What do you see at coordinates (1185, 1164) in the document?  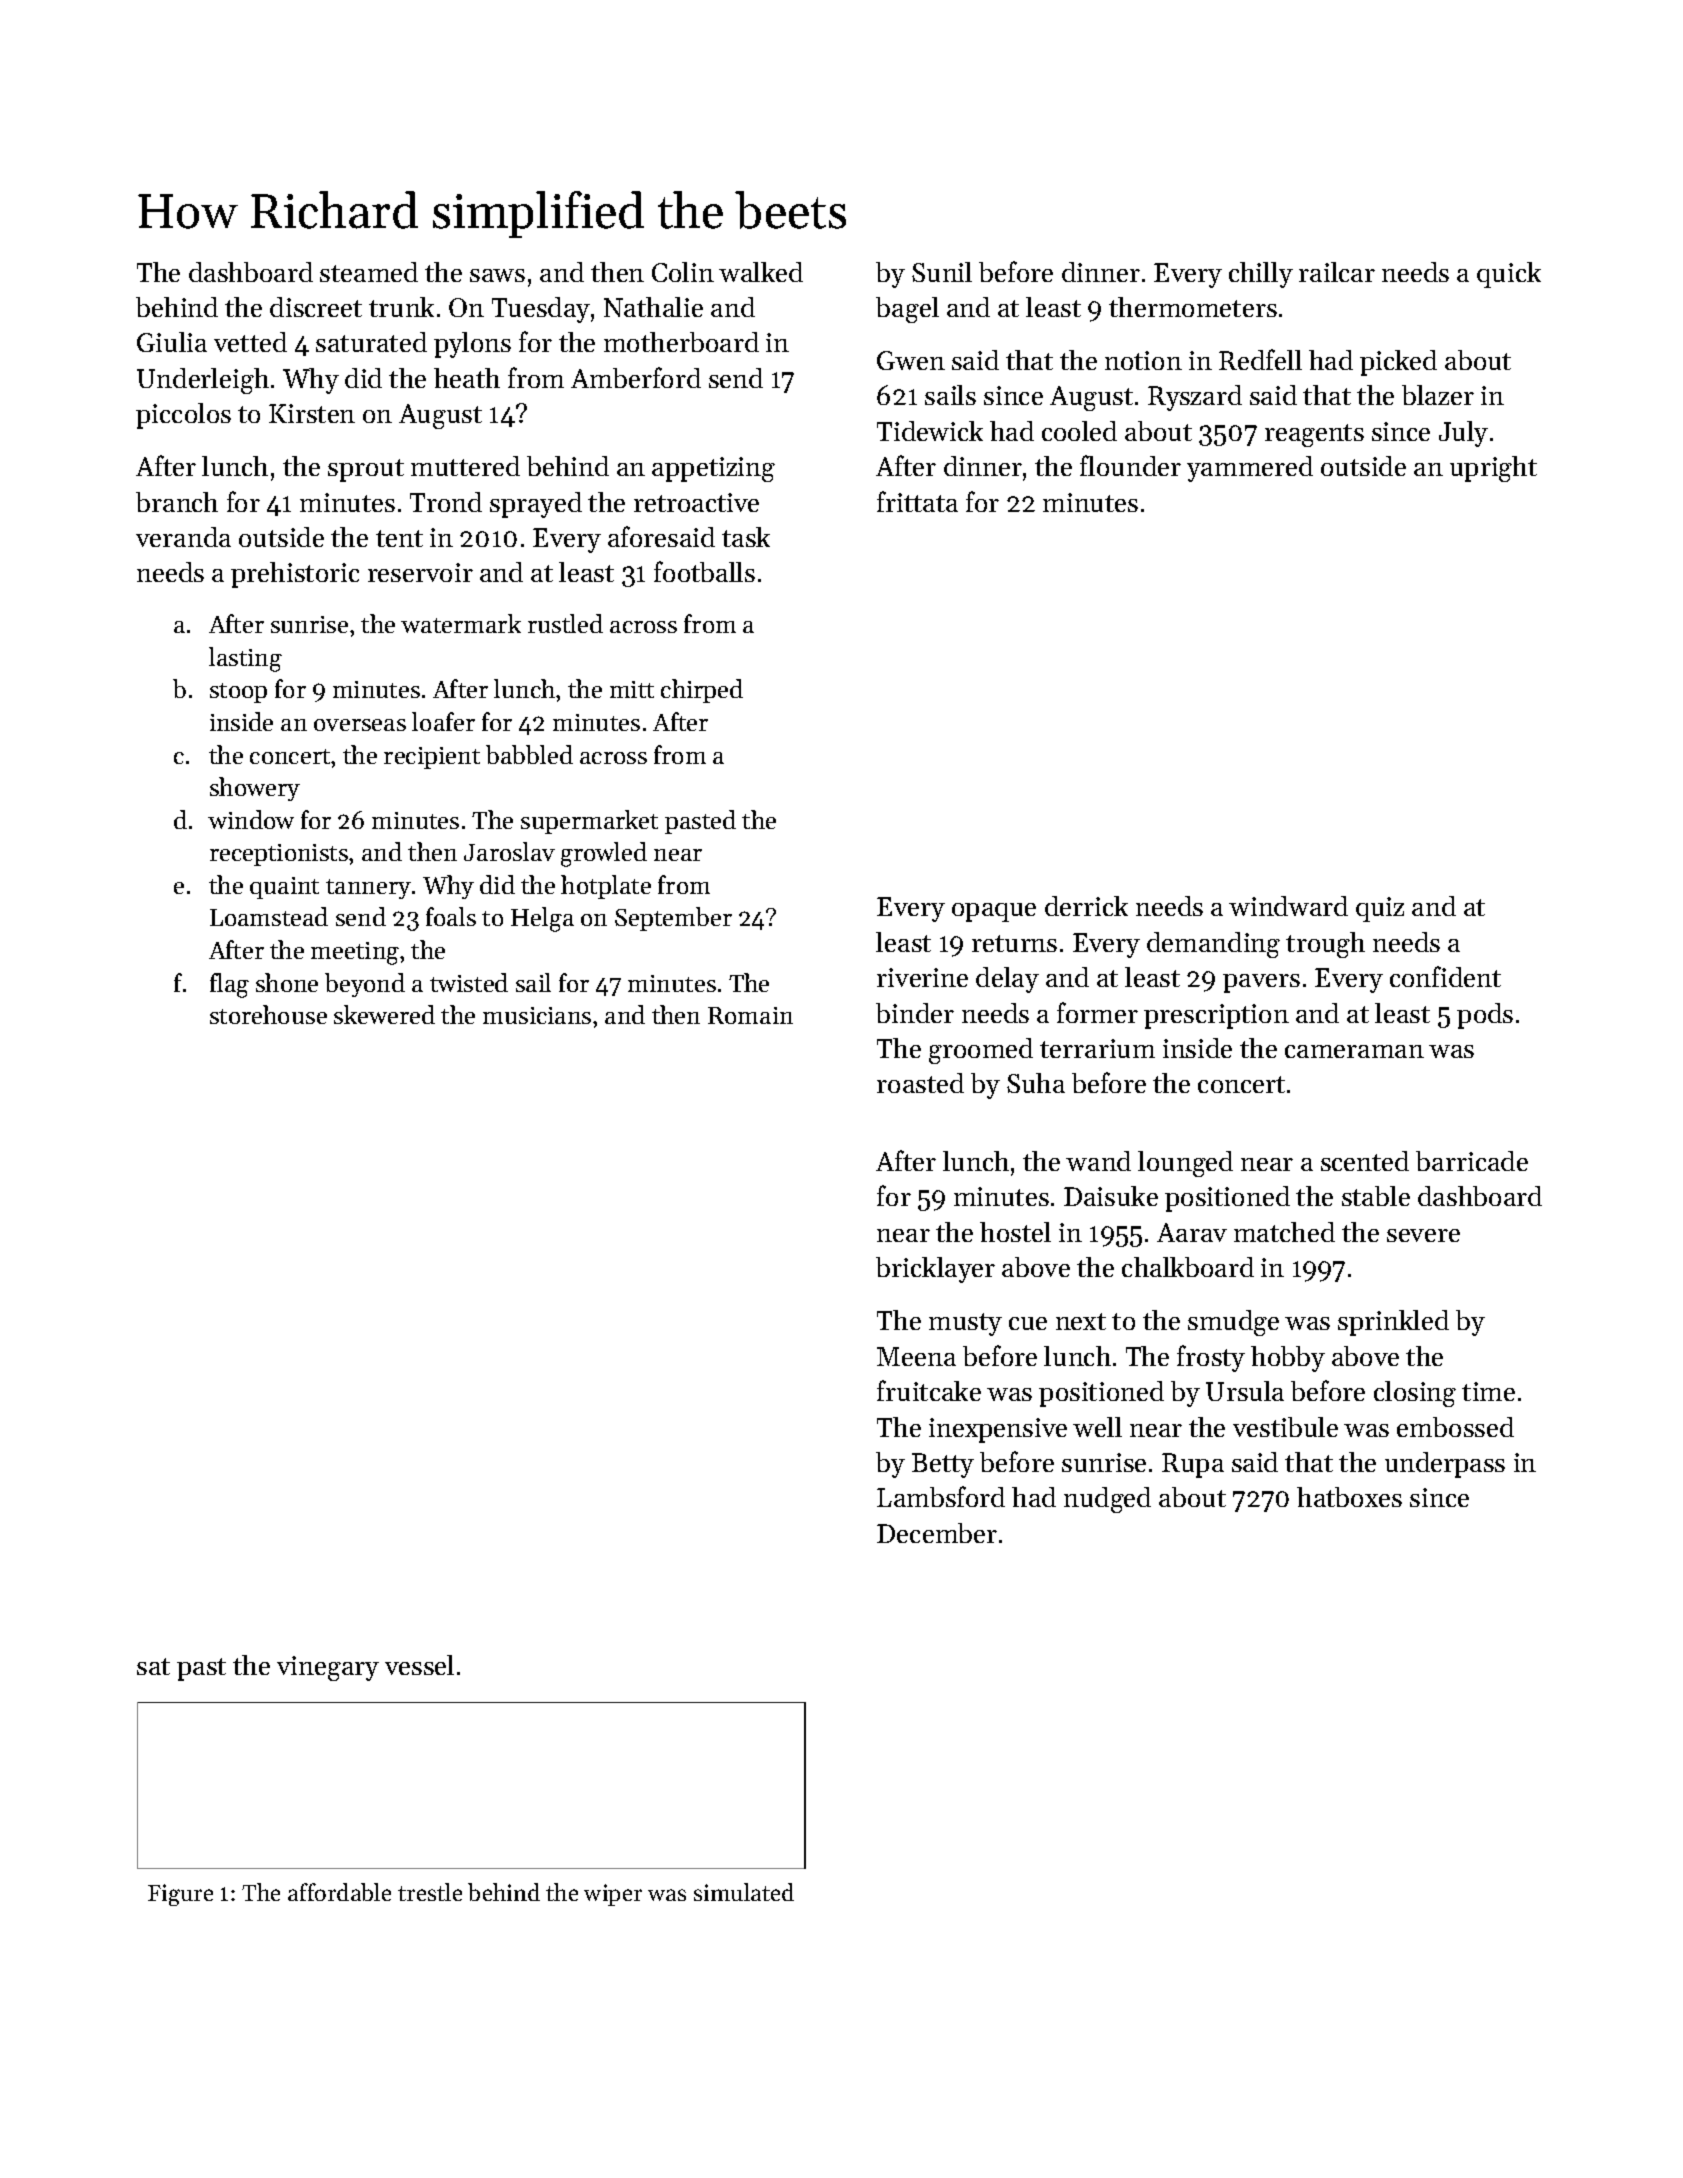 I see `lounged` at bounding box center [1185, 1164].
